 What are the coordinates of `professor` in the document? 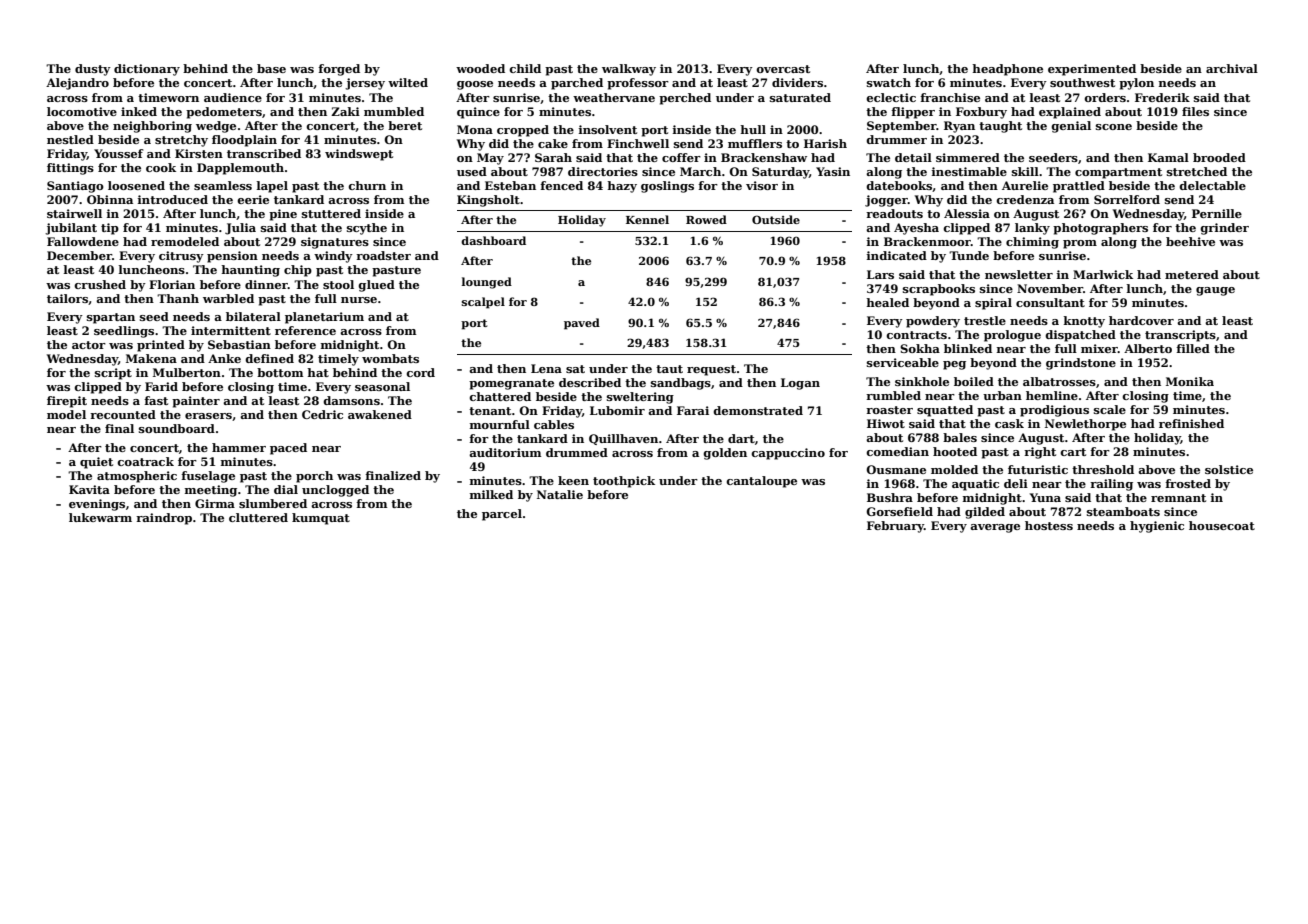 It's located at (638, 84).
